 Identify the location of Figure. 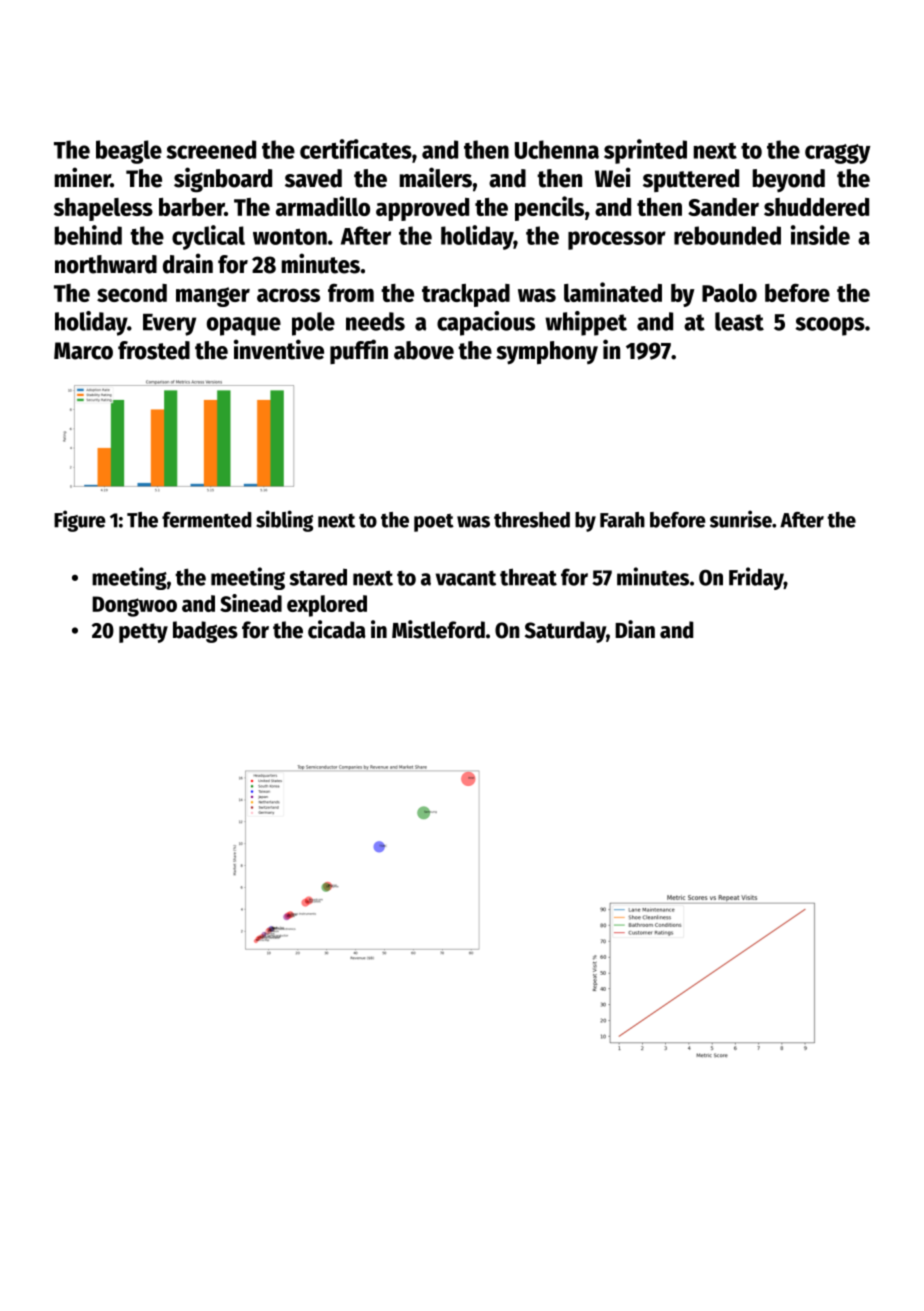
(80, 521).
